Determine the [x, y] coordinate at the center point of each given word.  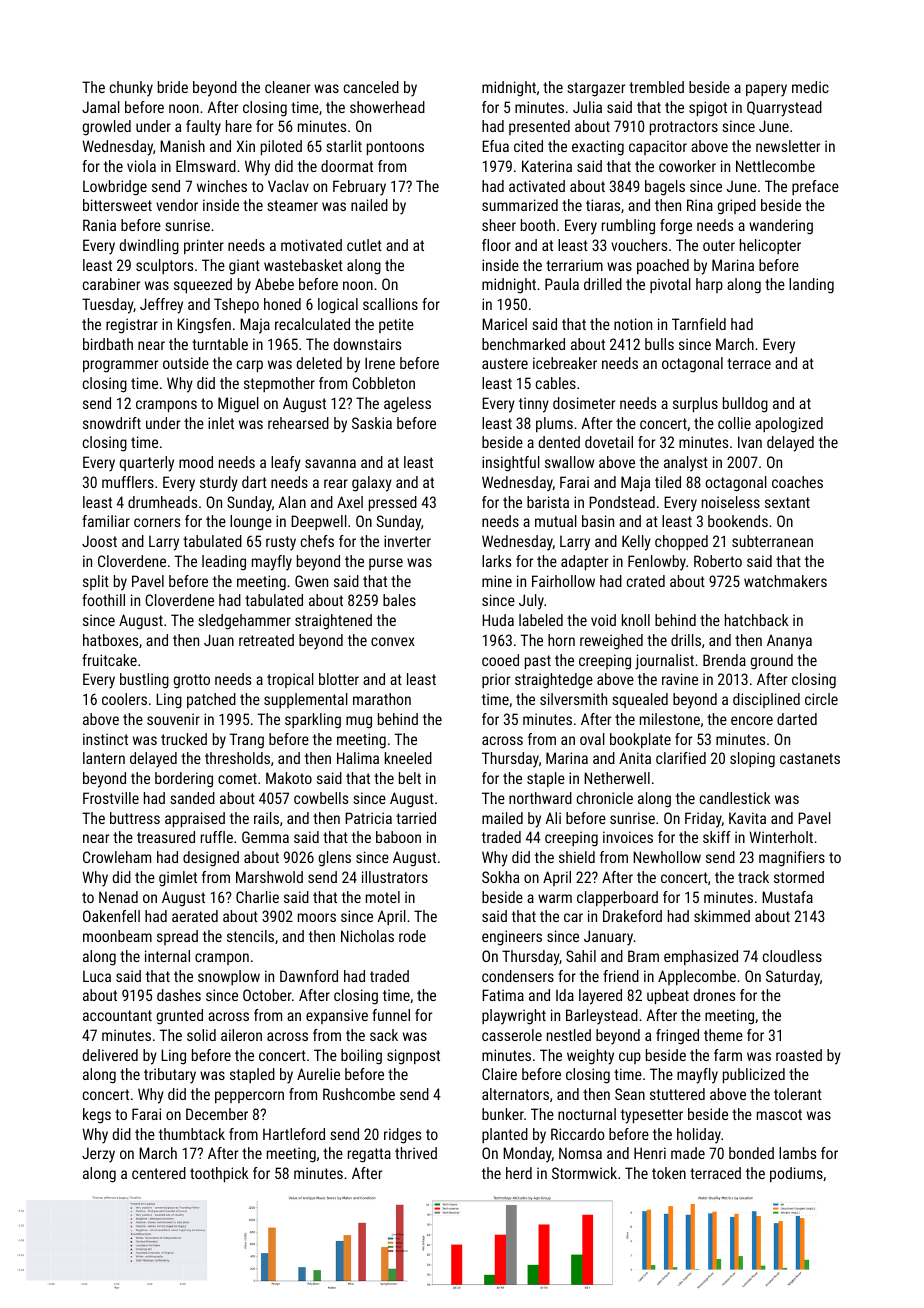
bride [173, 87]
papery [766, 90]
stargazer [596, 89]
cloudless [792, 956]
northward [540, 798]
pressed [393, 503]
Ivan [750, 442]
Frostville [111, 798]
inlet [221, 423]
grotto [192, 681]
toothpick [219, 1174]
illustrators [395, 877]
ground [772, 662]
